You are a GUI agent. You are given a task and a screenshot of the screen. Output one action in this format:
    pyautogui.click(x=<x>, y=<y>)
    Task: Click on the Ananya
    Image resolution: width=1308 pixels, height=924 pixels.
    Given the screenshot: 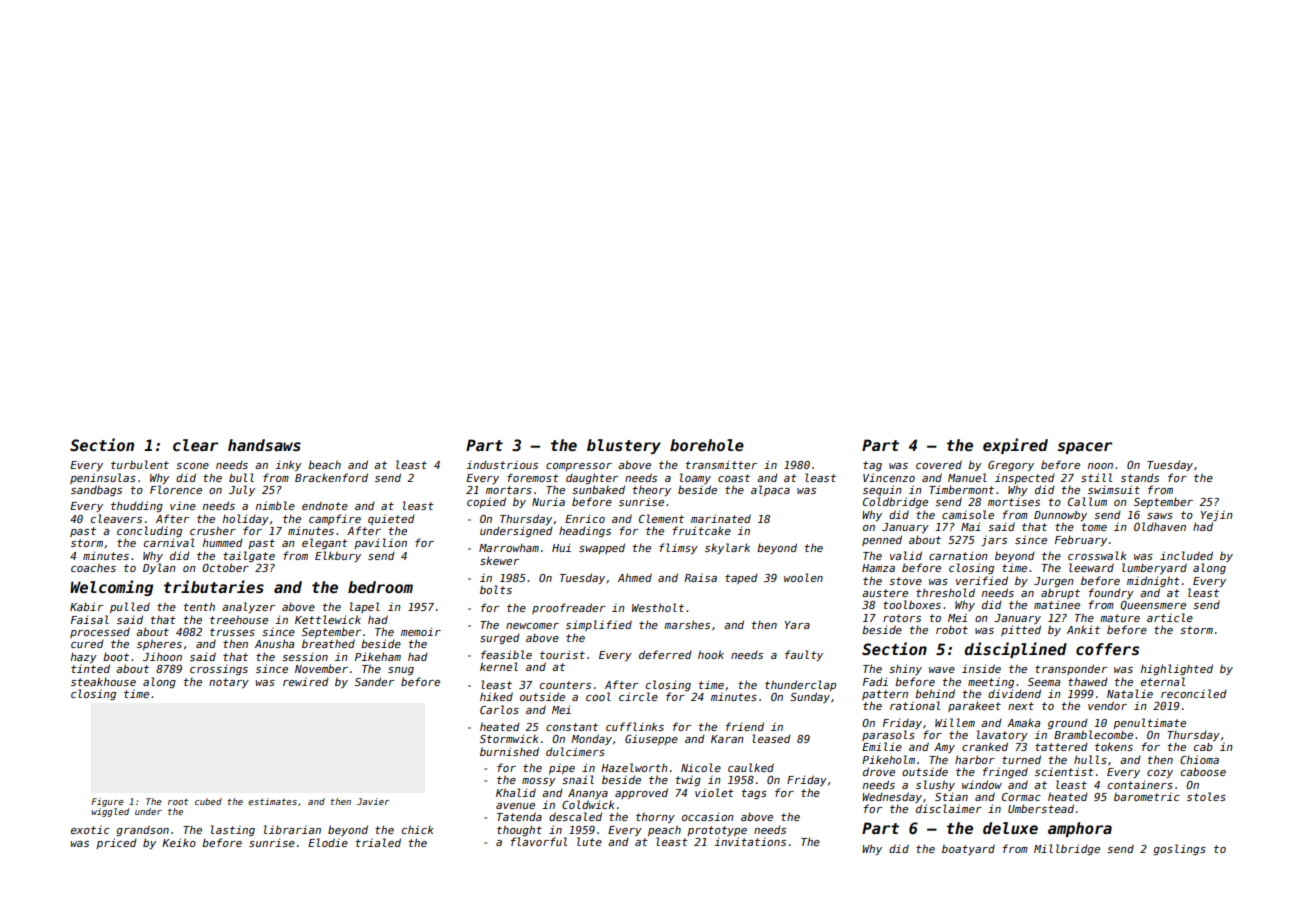 What is the action you would take?
    pyautogui.click(x=588, y=794)
